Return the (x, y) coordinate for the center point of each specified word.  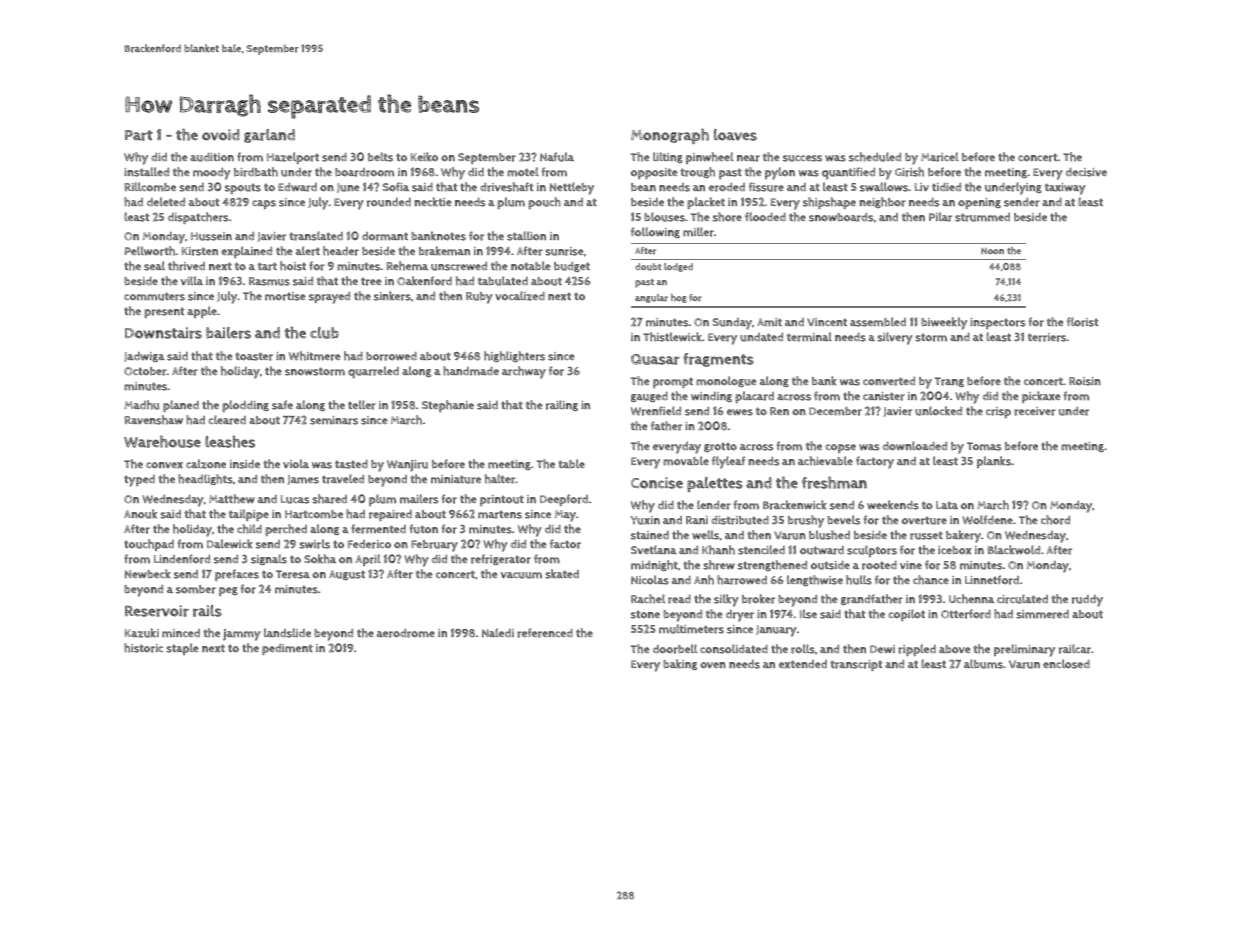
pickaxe (1041, 397)
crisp (998, 412)
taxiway (1065, 189)
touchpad (149, 545)
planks (994, 462)
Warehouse (162, 441)
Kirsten (200, 251)
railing (562, 405)
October (145, 371)
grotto (720, 447)
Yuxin (645, 520)
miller (698, 232)
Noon (992, 251)
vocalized (520, 296)
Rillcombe (150, 187)
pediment (287, 649)
